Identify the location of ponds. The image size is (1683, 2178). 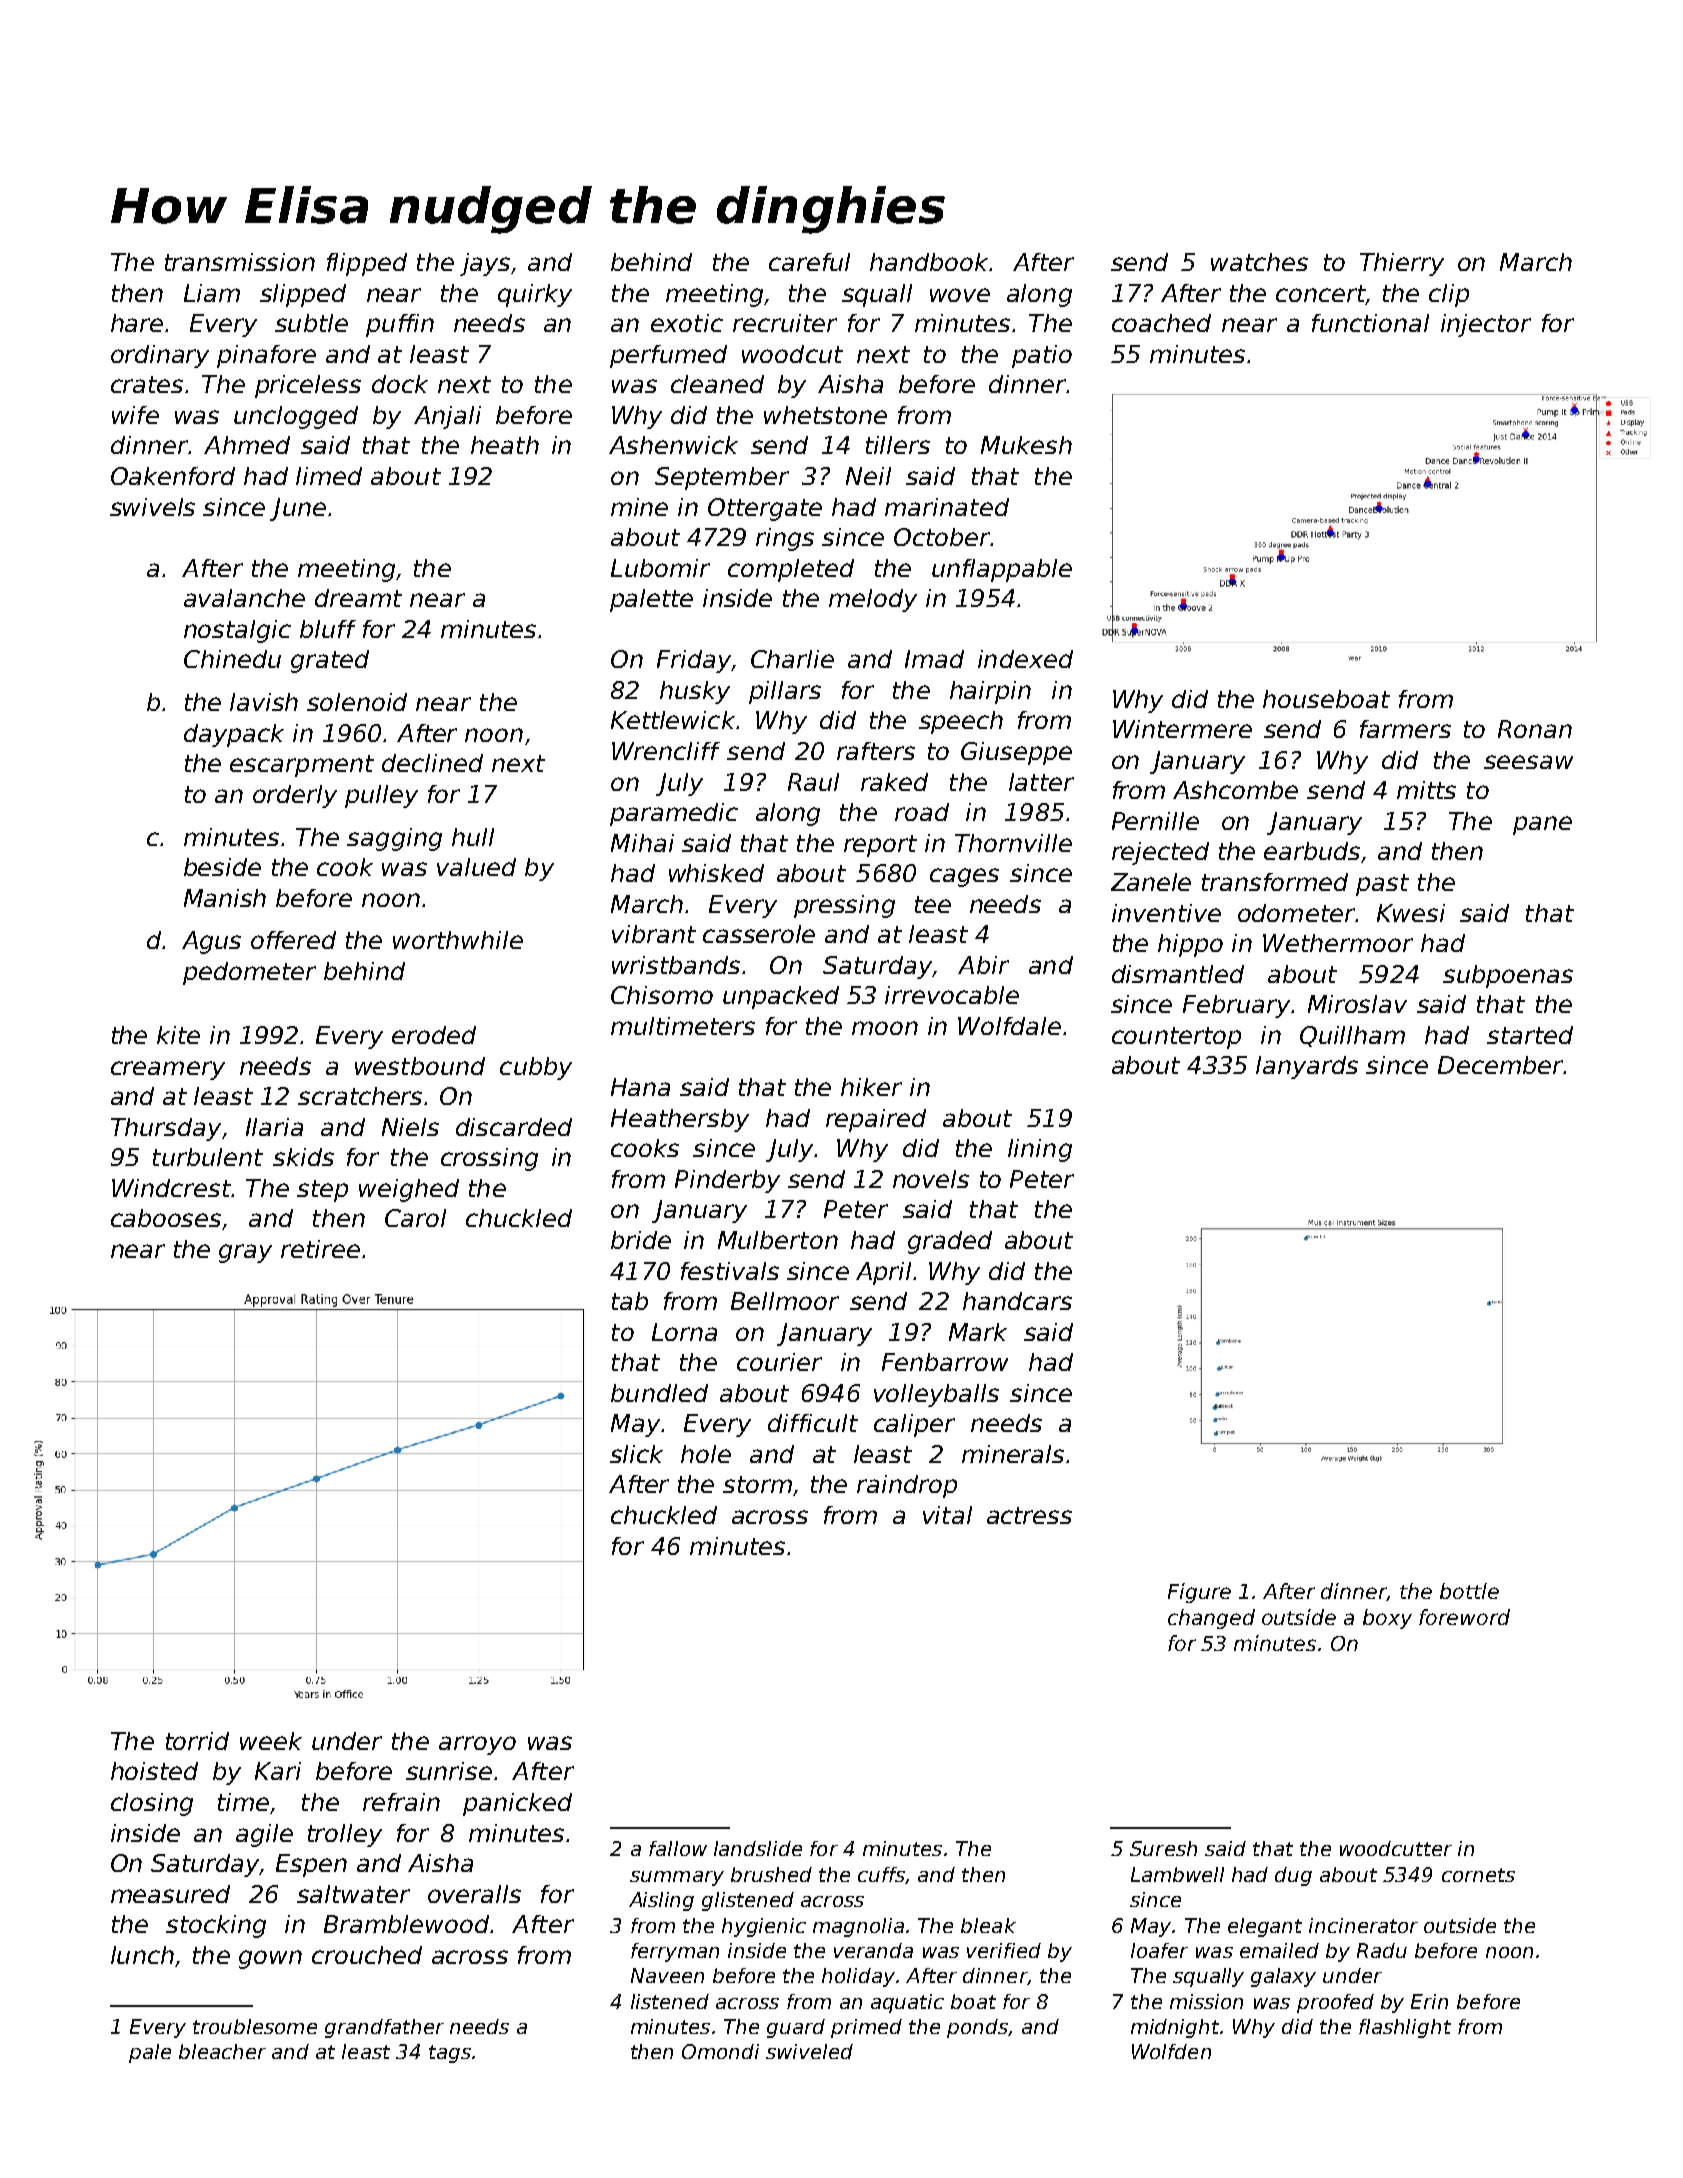
(977, 2028).
